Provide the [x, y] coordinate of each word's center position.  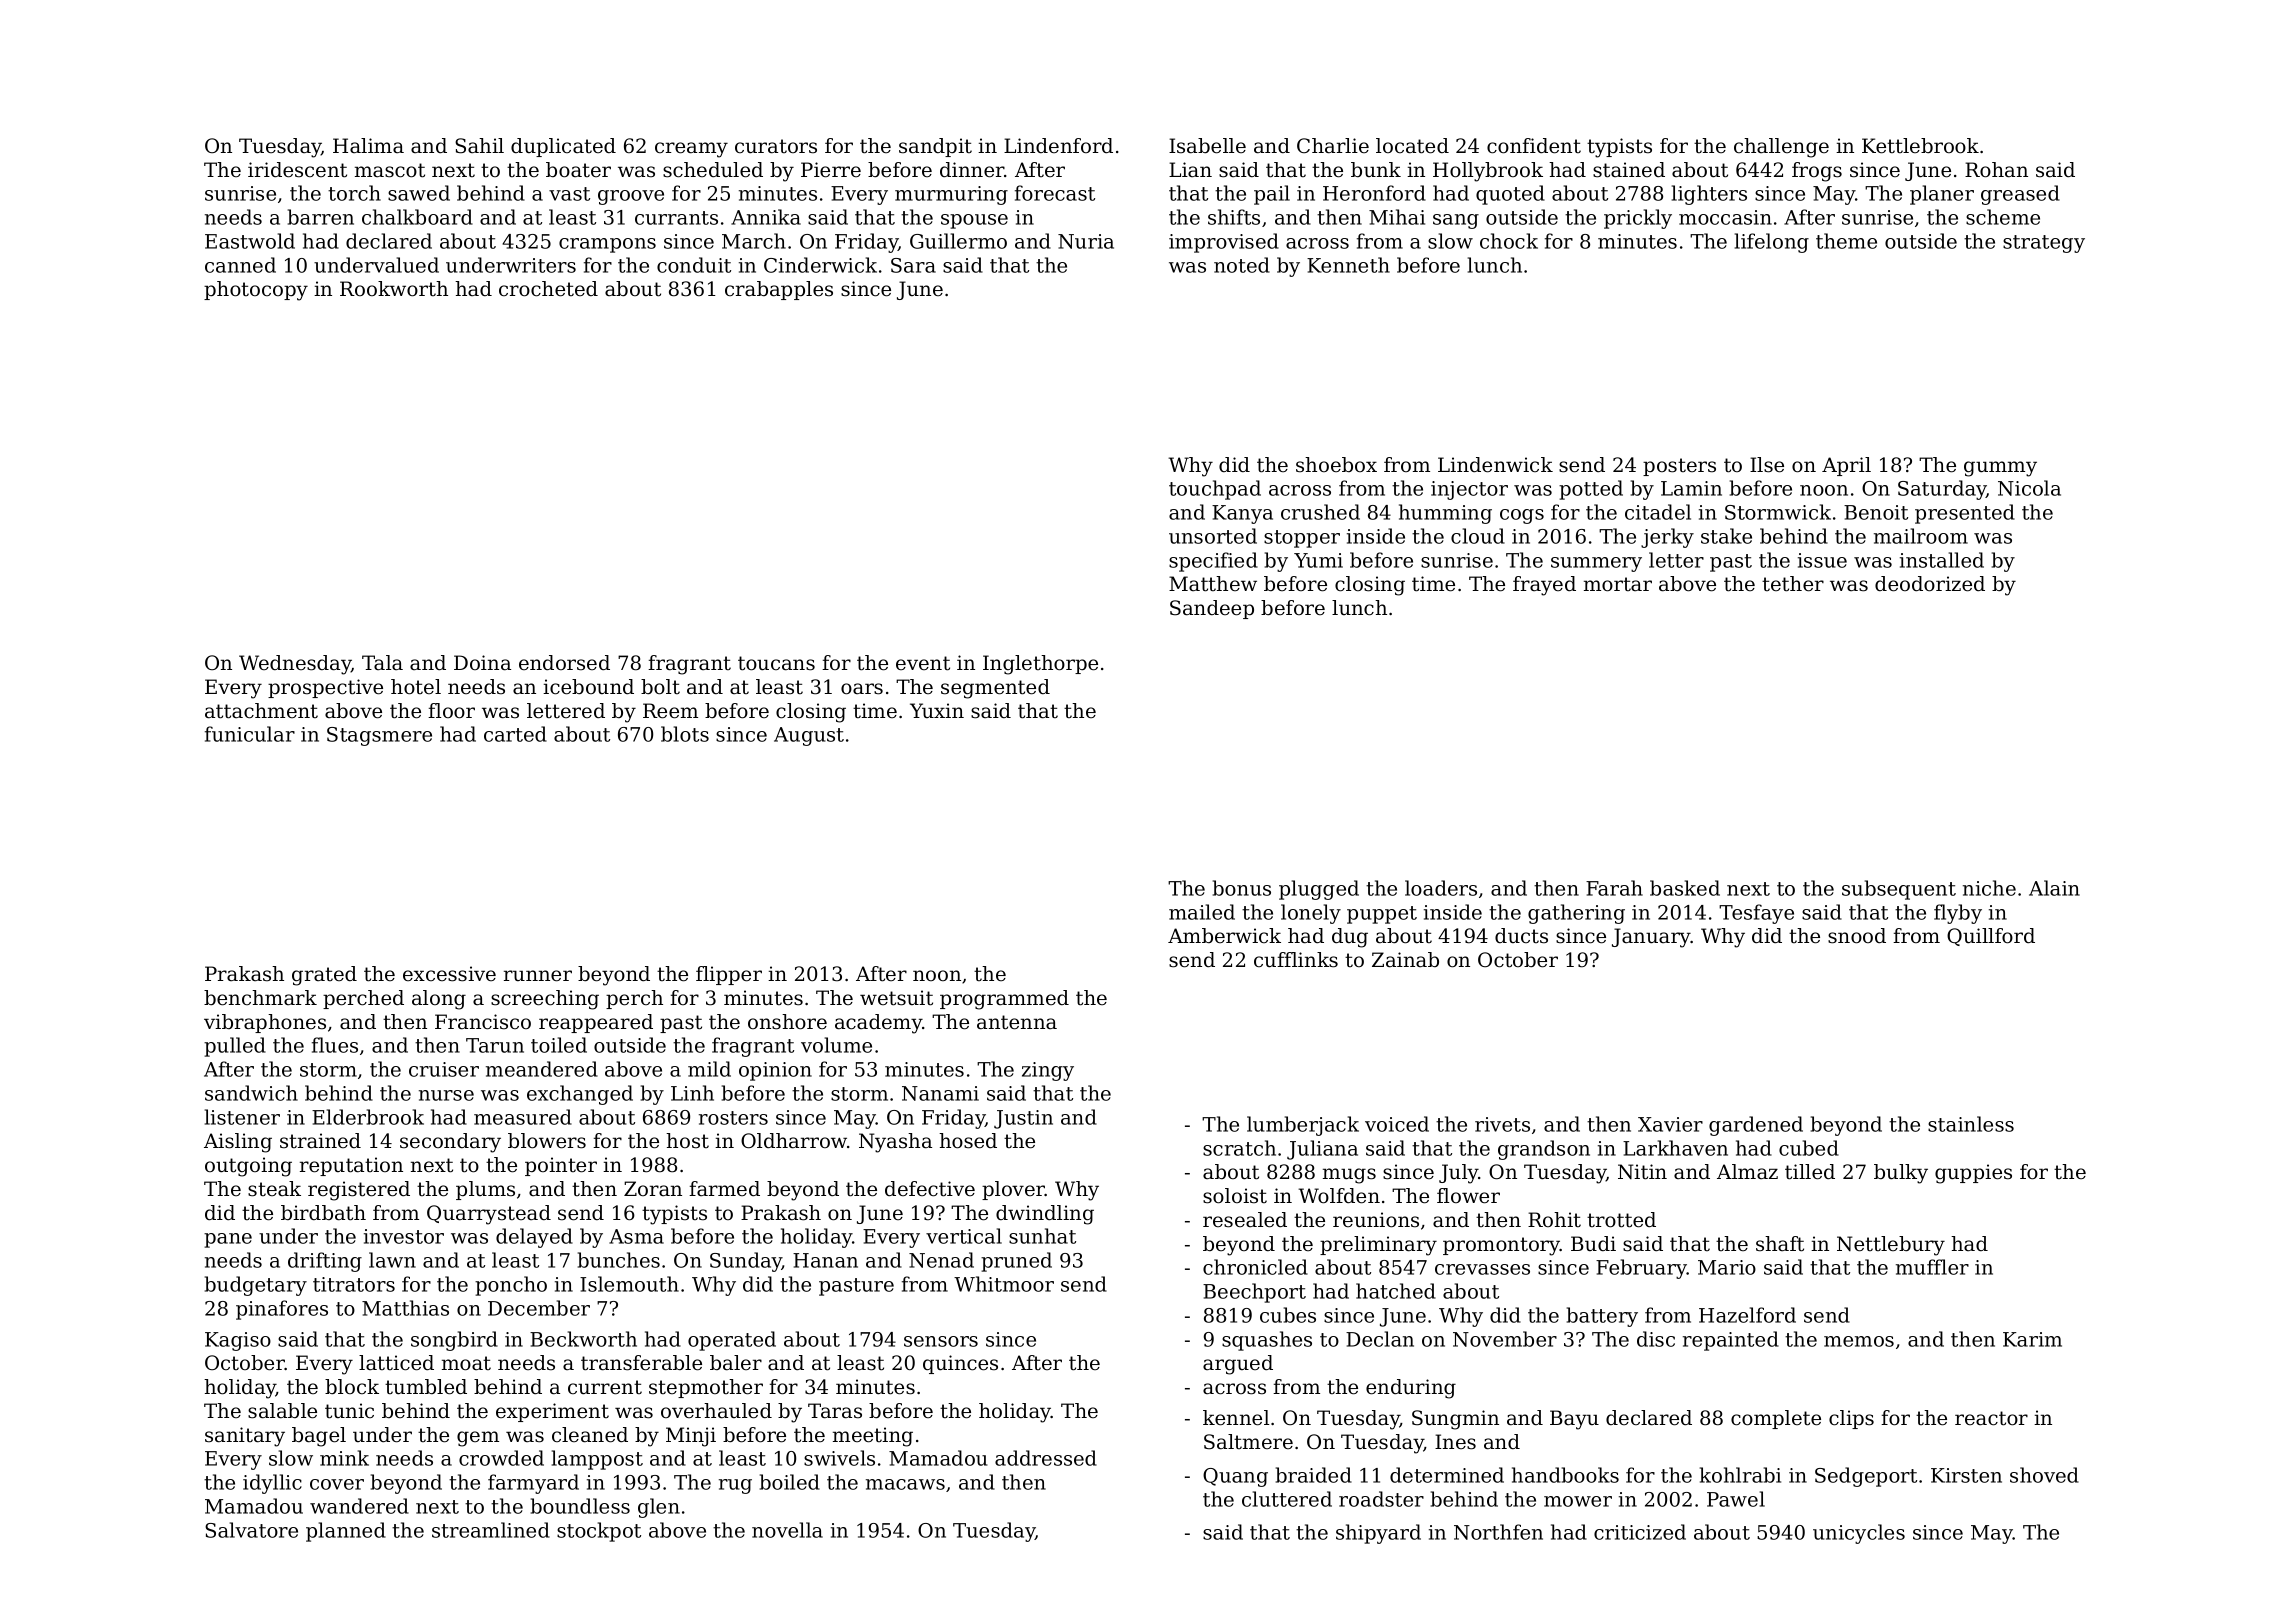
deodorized [1930, 584]
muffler [1932, 1267]
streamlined [491, 1530]
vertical [964, 1236]
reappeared [596, 1023]
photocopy [256, 291]
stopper [1302, 539]
